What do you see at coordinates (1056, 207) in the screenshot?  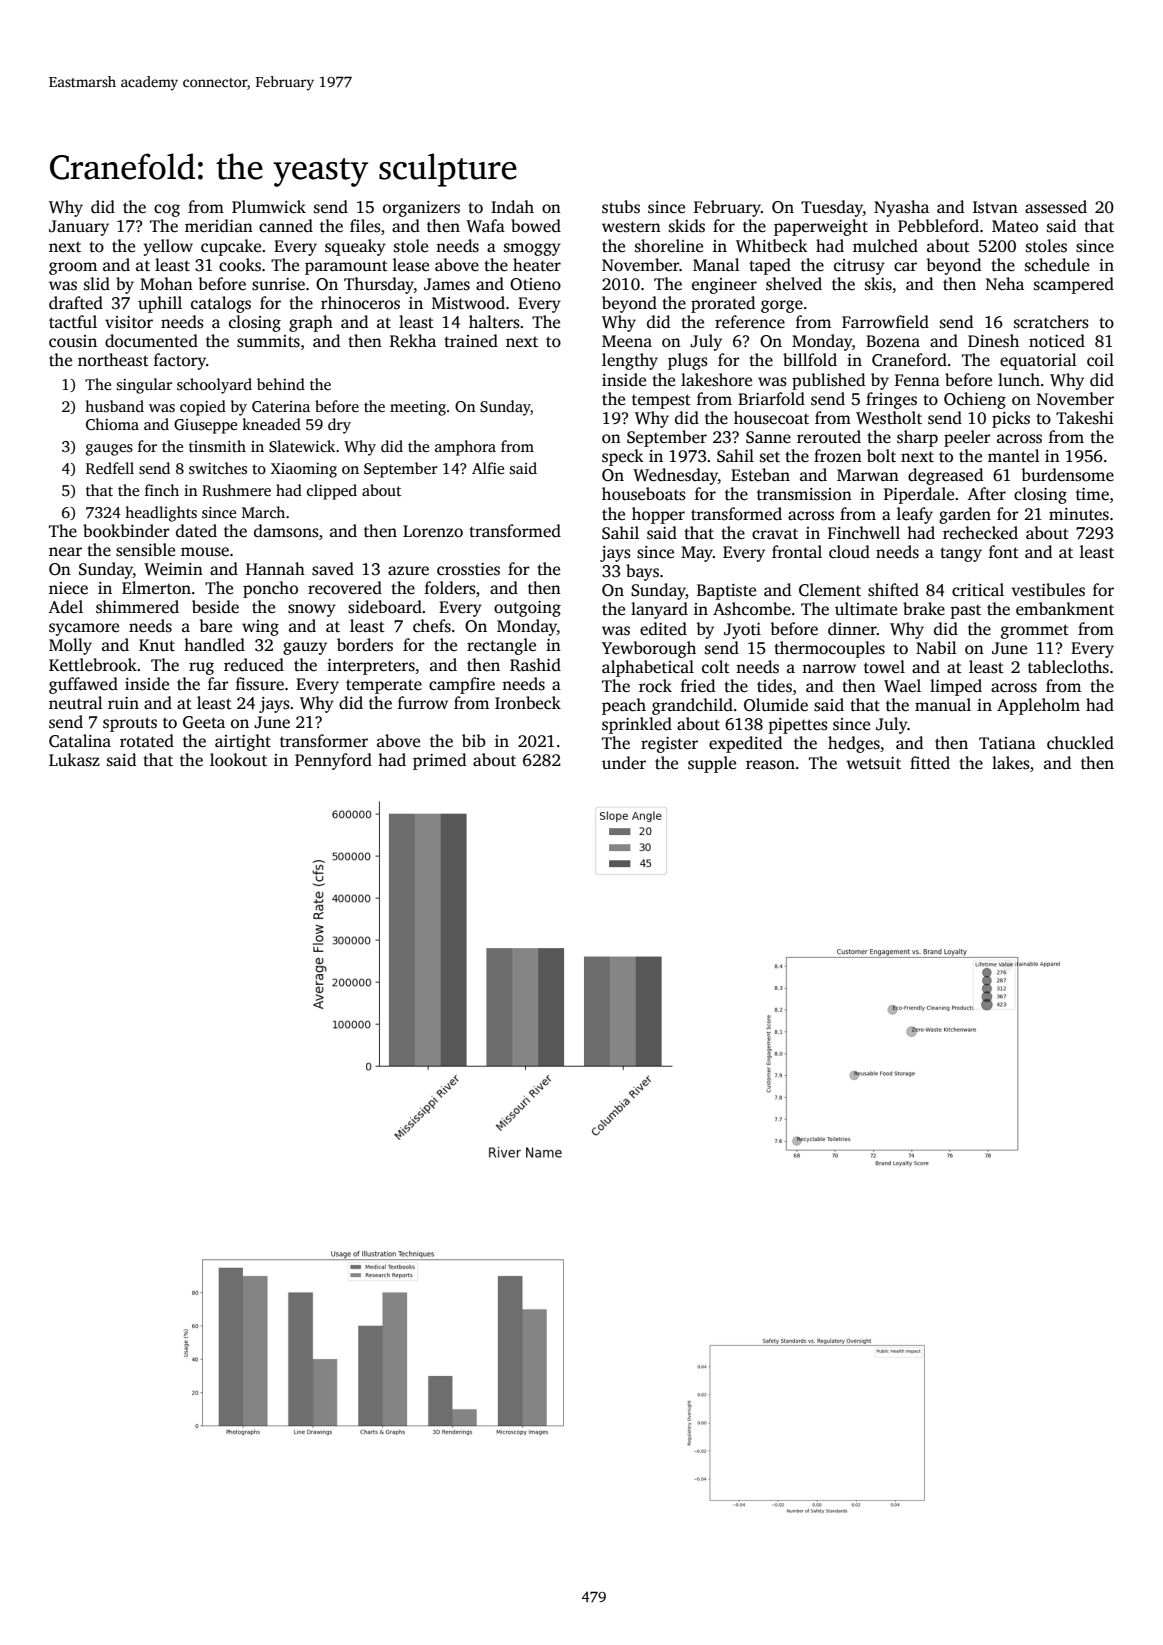 I see `assessed` at bounding box center [1056, 207].
